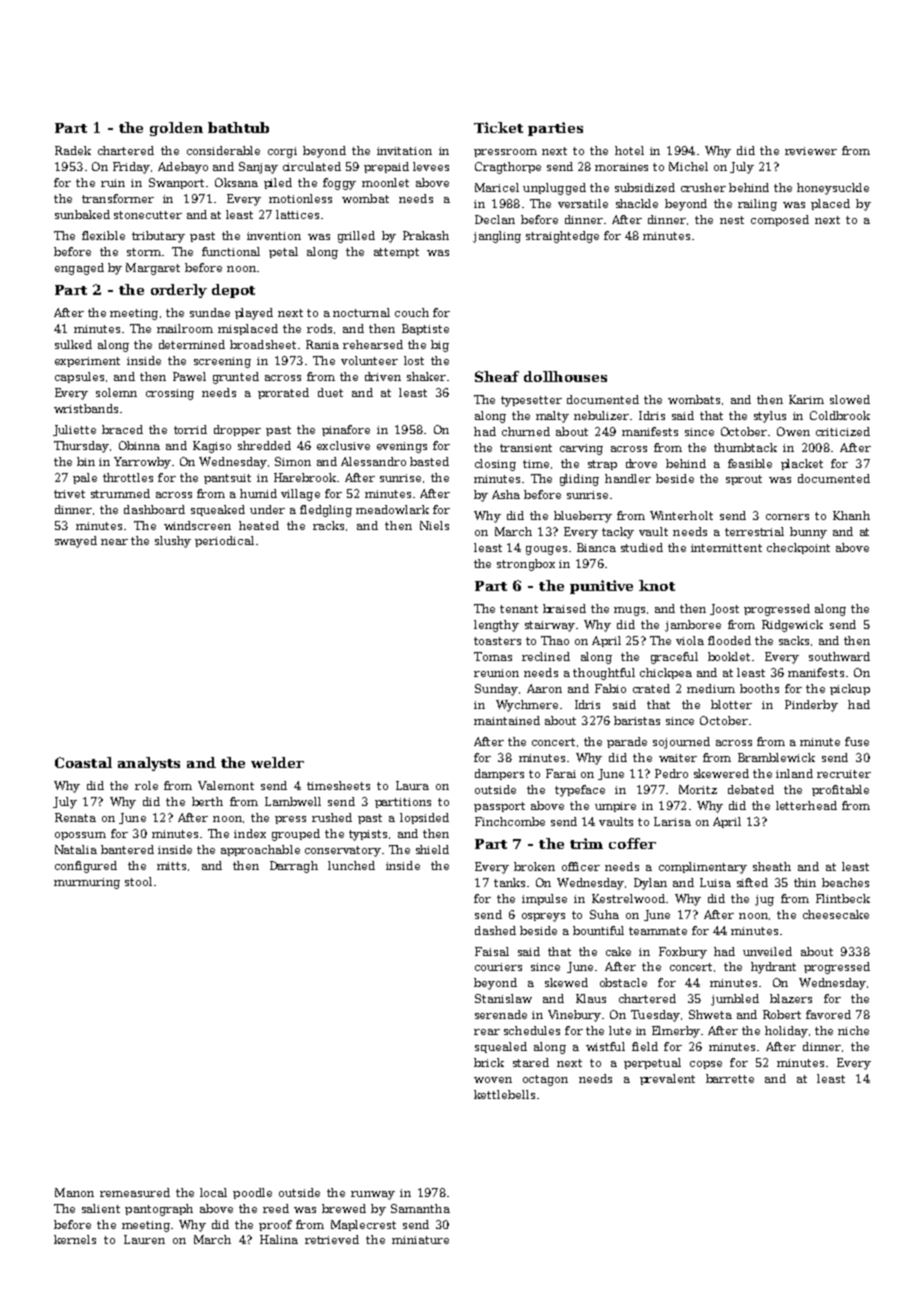  What do you see at coordinates (729, 640) in the document?
I see `flooded` at bounding box center [729, 640].
